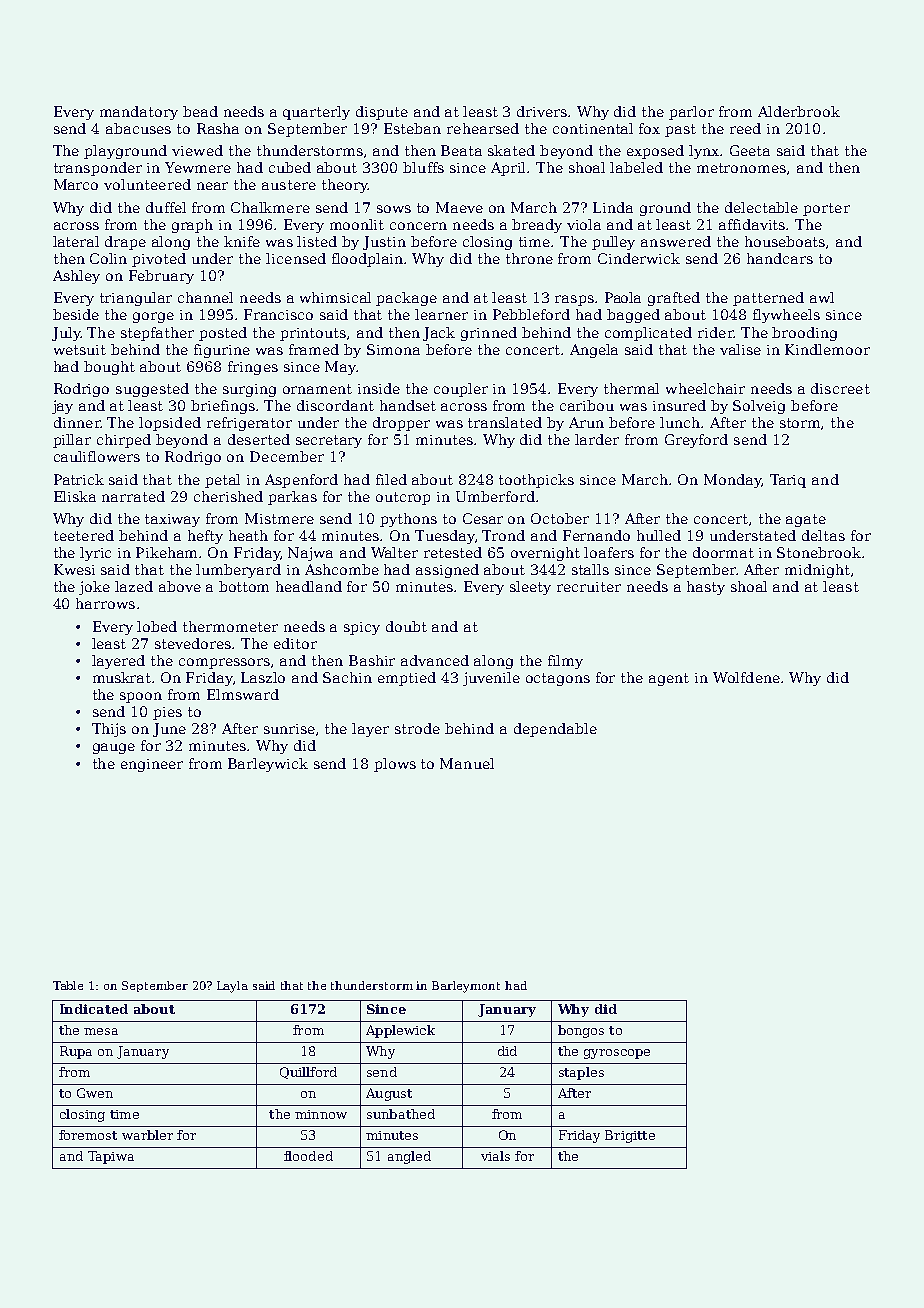 The height and width of the screenshot is (1308, 924). Describe the element at coordinates (268, 765) in the screenshot. I see `Barleywick` at that location.
